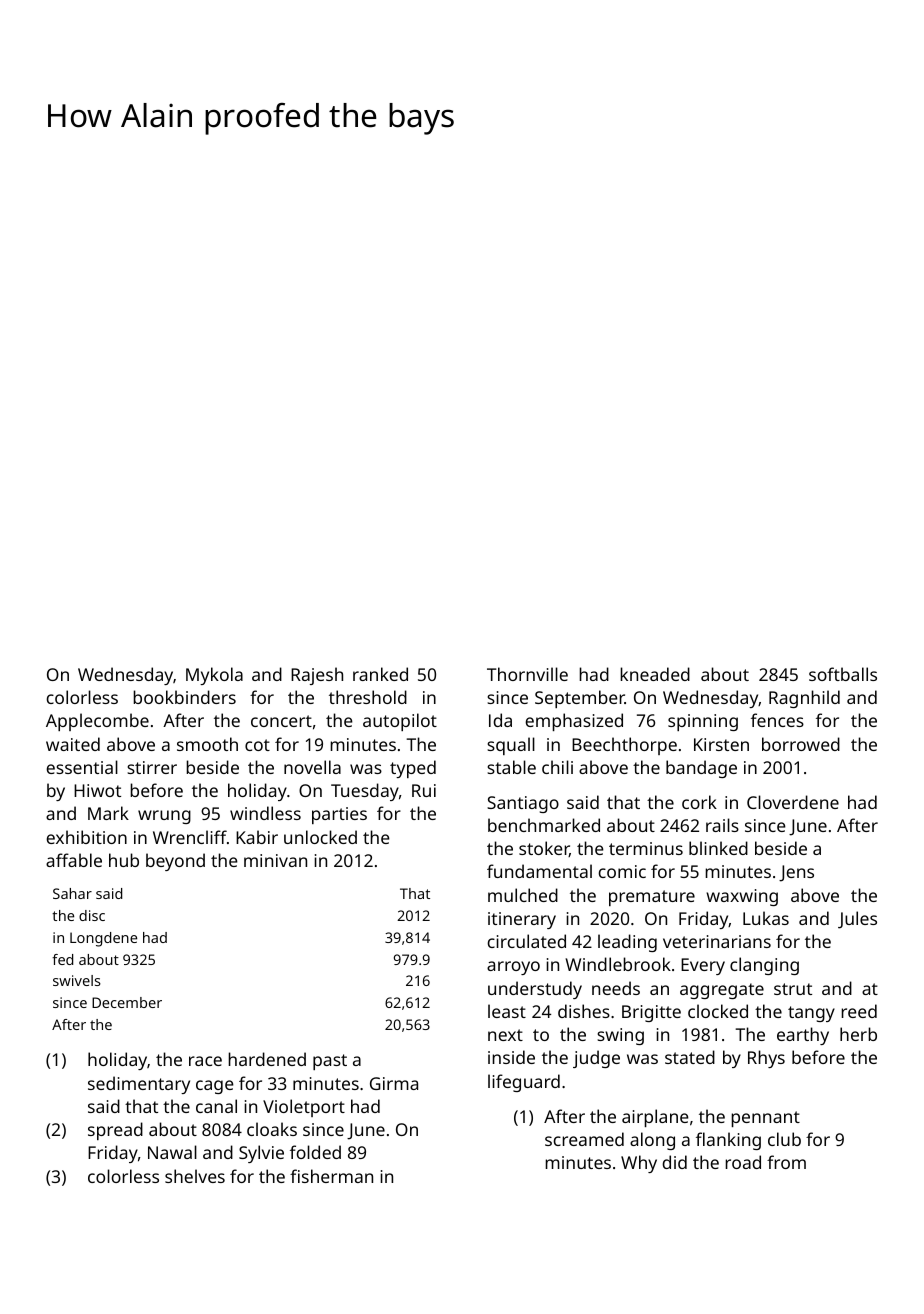  Describe the element at coordinates (584, 1139) in the page. I see `screamed` at that location.
